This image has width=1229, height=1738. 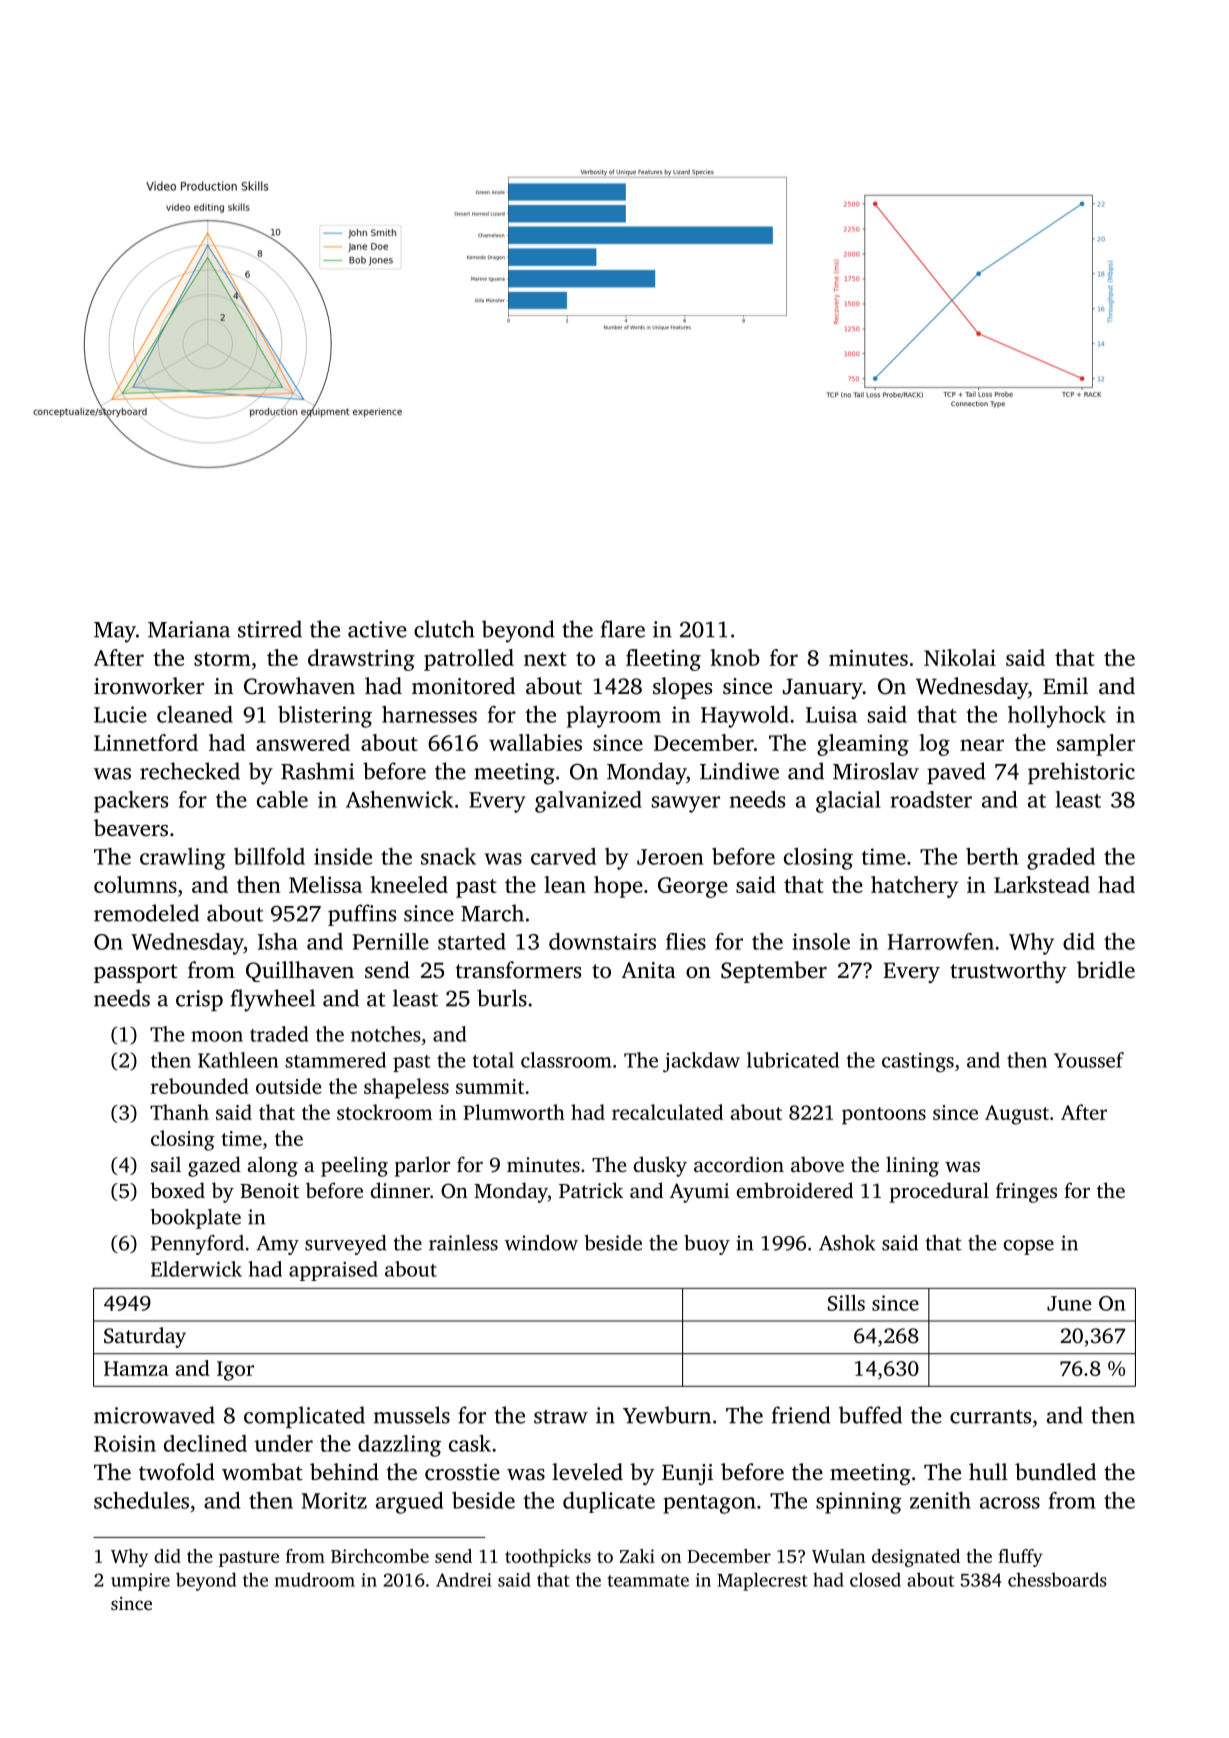 What do you see at coordinates (120, 714) in the image?
I see `Lucie` at bounding box center [120, 714].
